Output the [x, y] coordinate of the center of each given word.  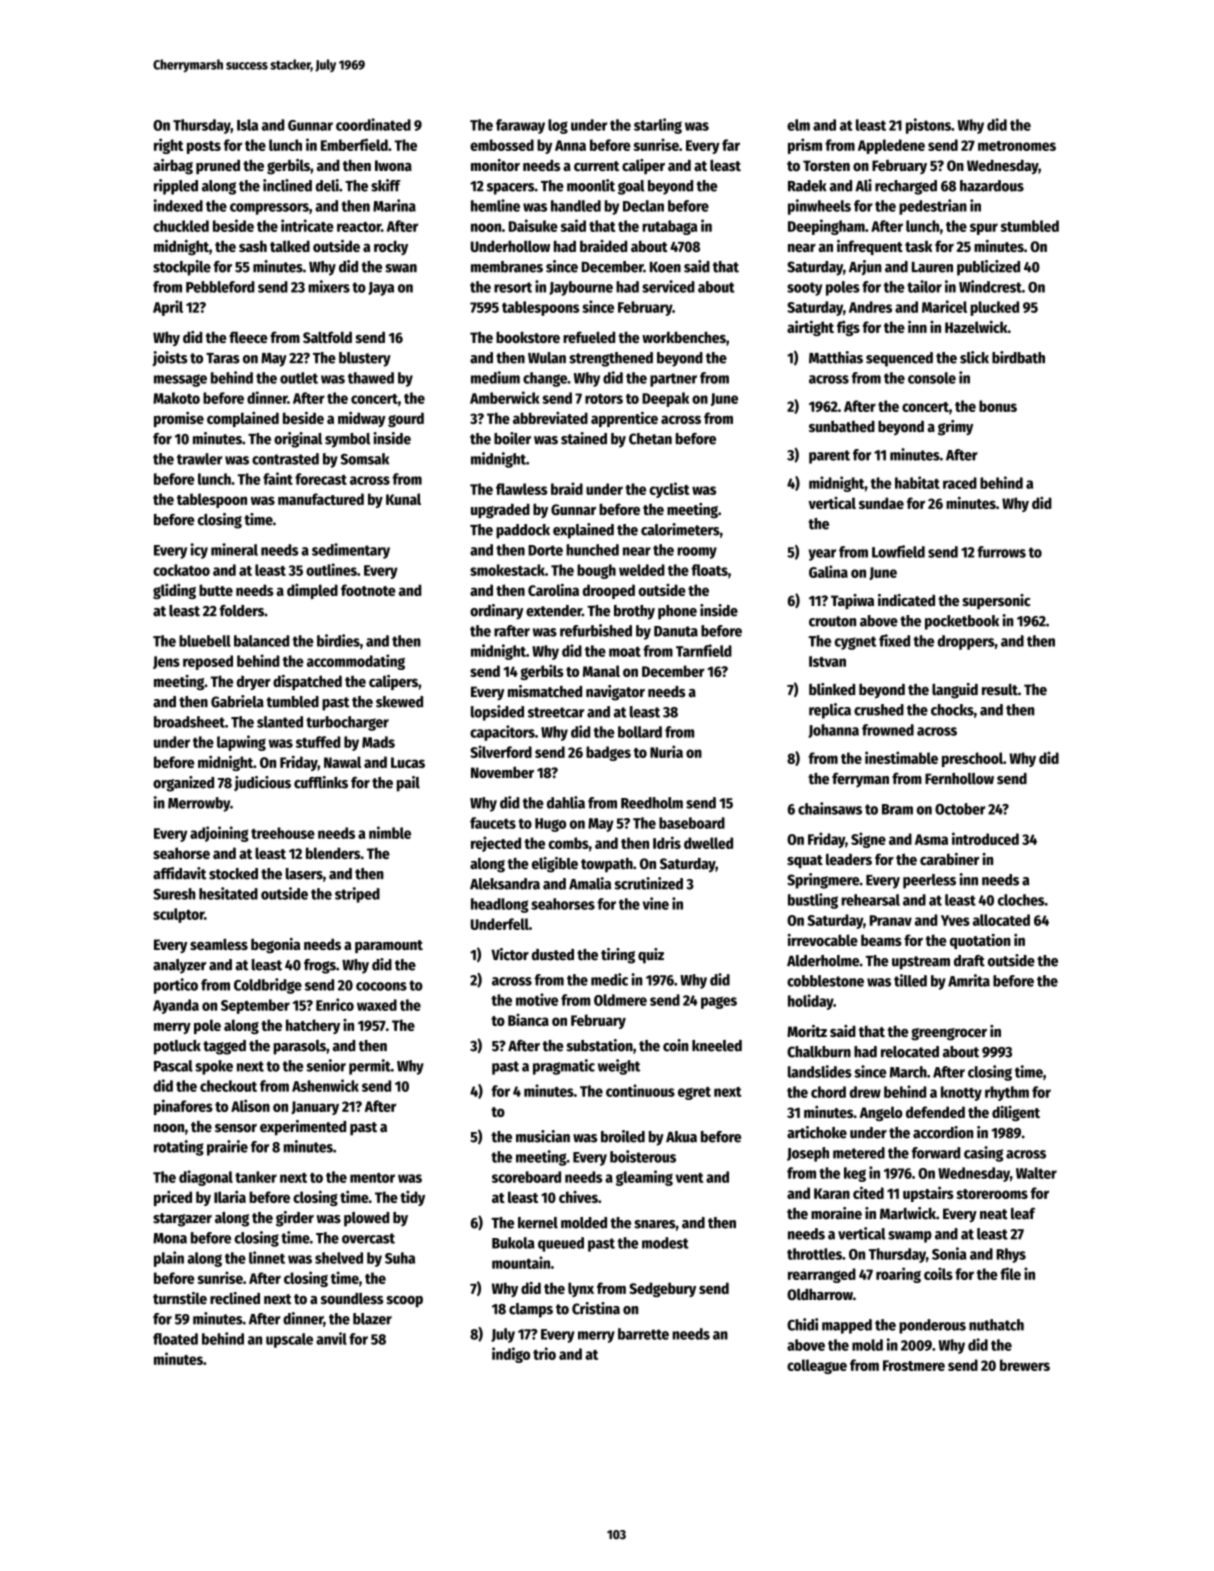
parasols [300, 1047]
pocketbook [962, 622]
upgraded [500, 511]
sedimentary [351, 551]
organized [183, 784]
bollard [640, 732]
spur [984, 229]
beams [881, 940]
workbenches [684, 337]
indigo [511, 1355]
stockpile [182, 268]
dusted [553, 955]
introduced [985, 838]
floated [175, 1339]
